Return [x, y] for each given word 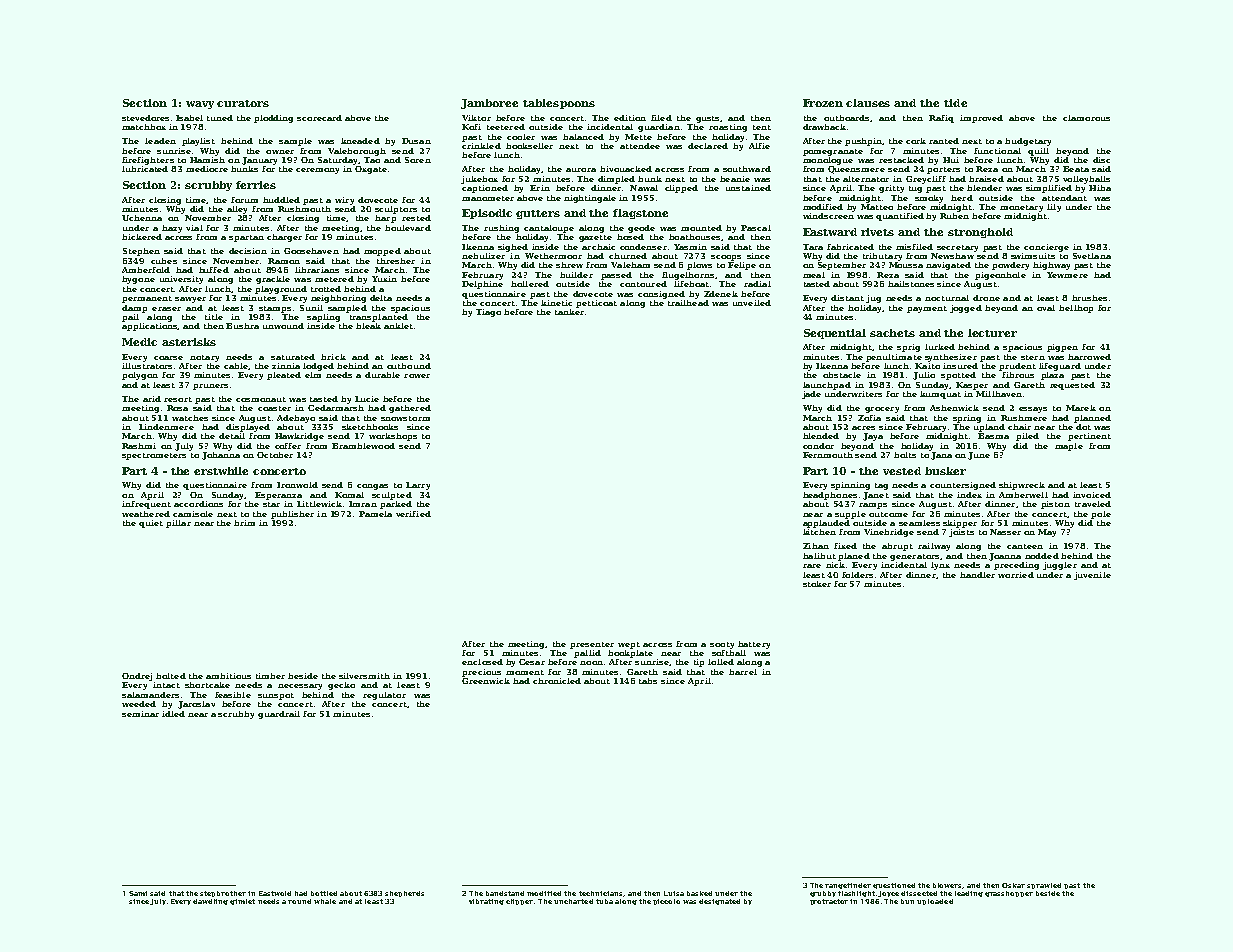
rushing [501, 229]
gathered [410, 409]
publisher [292, 515]
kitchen [819, 532]
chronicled [557, 681]
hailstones [911, 284]
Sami [138, 893]
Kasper [972, 386]
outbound [409, 366]
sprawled [1044, 886]
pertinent [1089, 437]
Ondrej [137, 677]
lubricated [145, 169]
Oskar [1013, 885]
